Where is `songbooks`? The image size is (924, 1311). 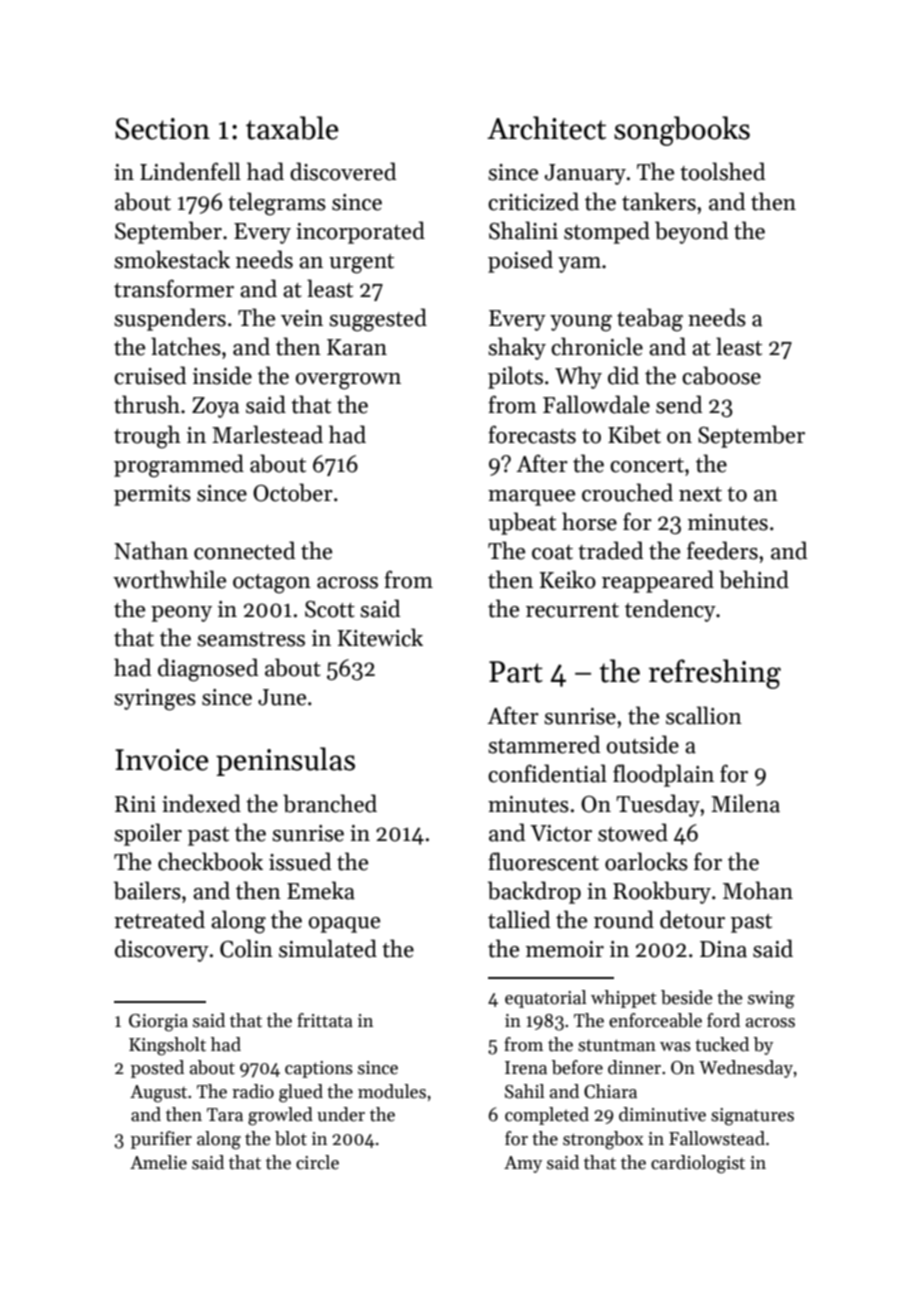
songbooks is located at coordinates (682, 131).
